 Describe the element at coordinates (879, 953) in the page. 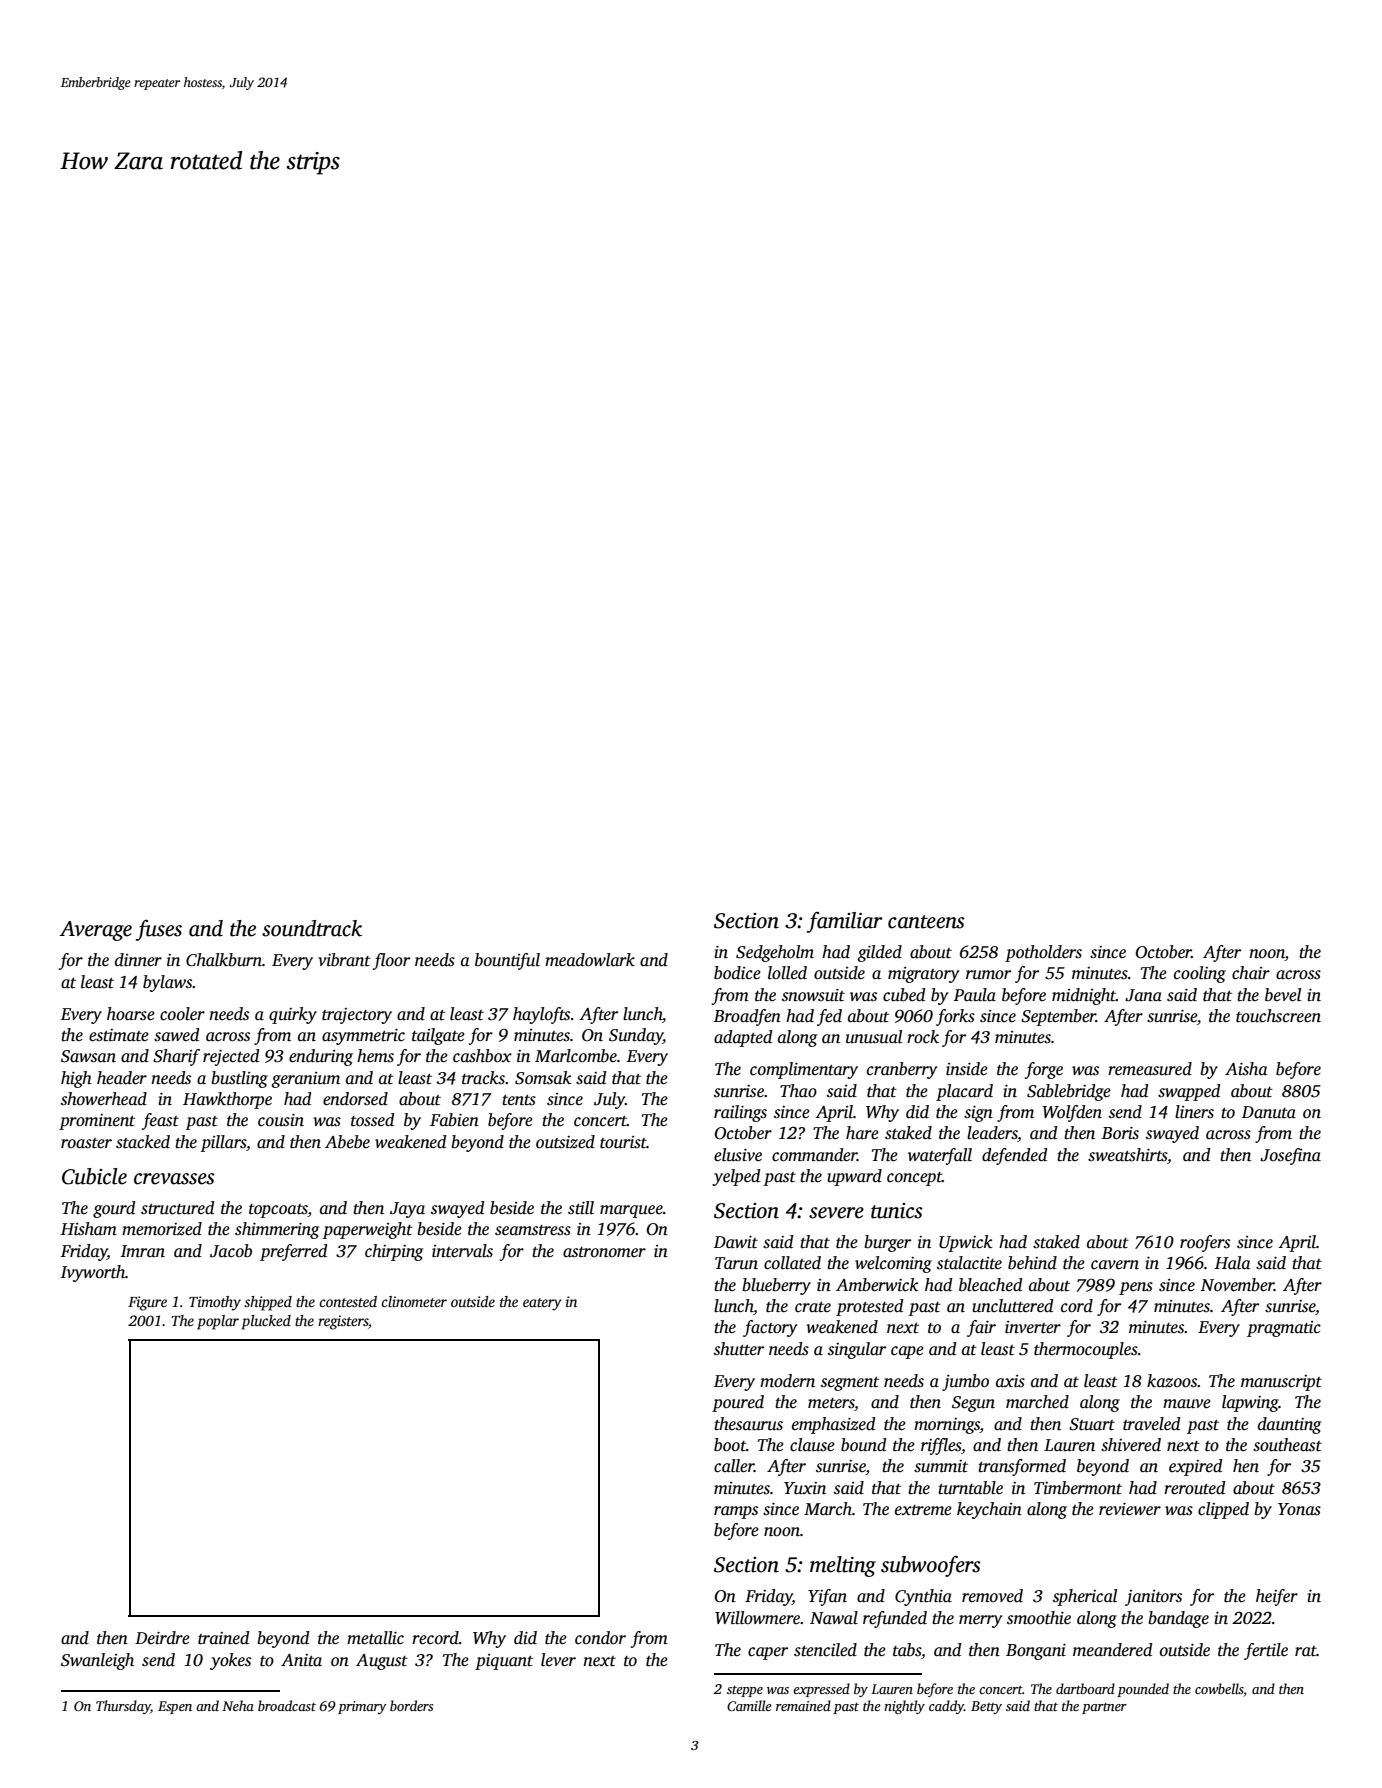

I see `gilded` at that location.
